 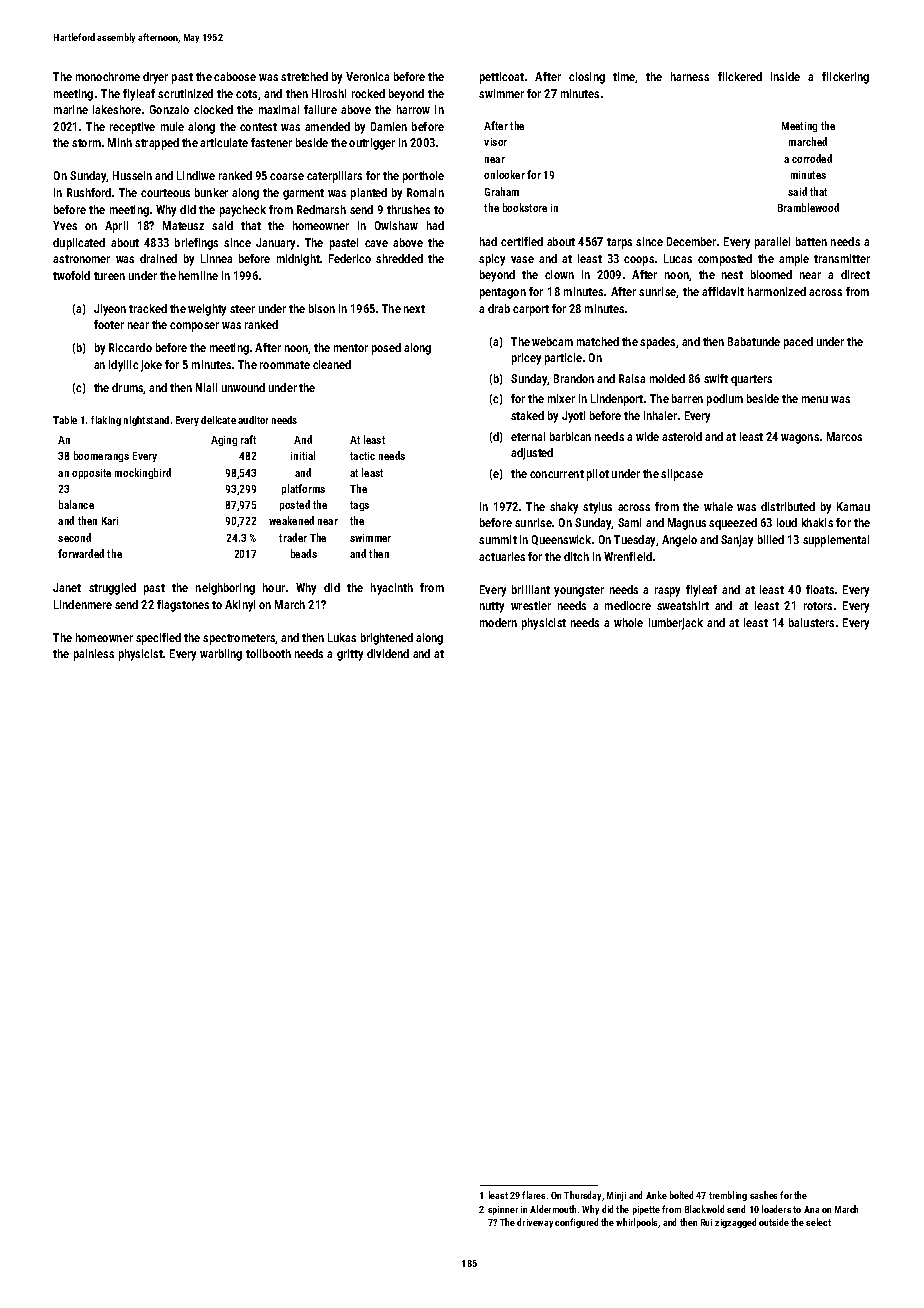 What do you see at coordinates (531, 310) in the screenshot?
I see `carport` at bounding box center [531, 310].
